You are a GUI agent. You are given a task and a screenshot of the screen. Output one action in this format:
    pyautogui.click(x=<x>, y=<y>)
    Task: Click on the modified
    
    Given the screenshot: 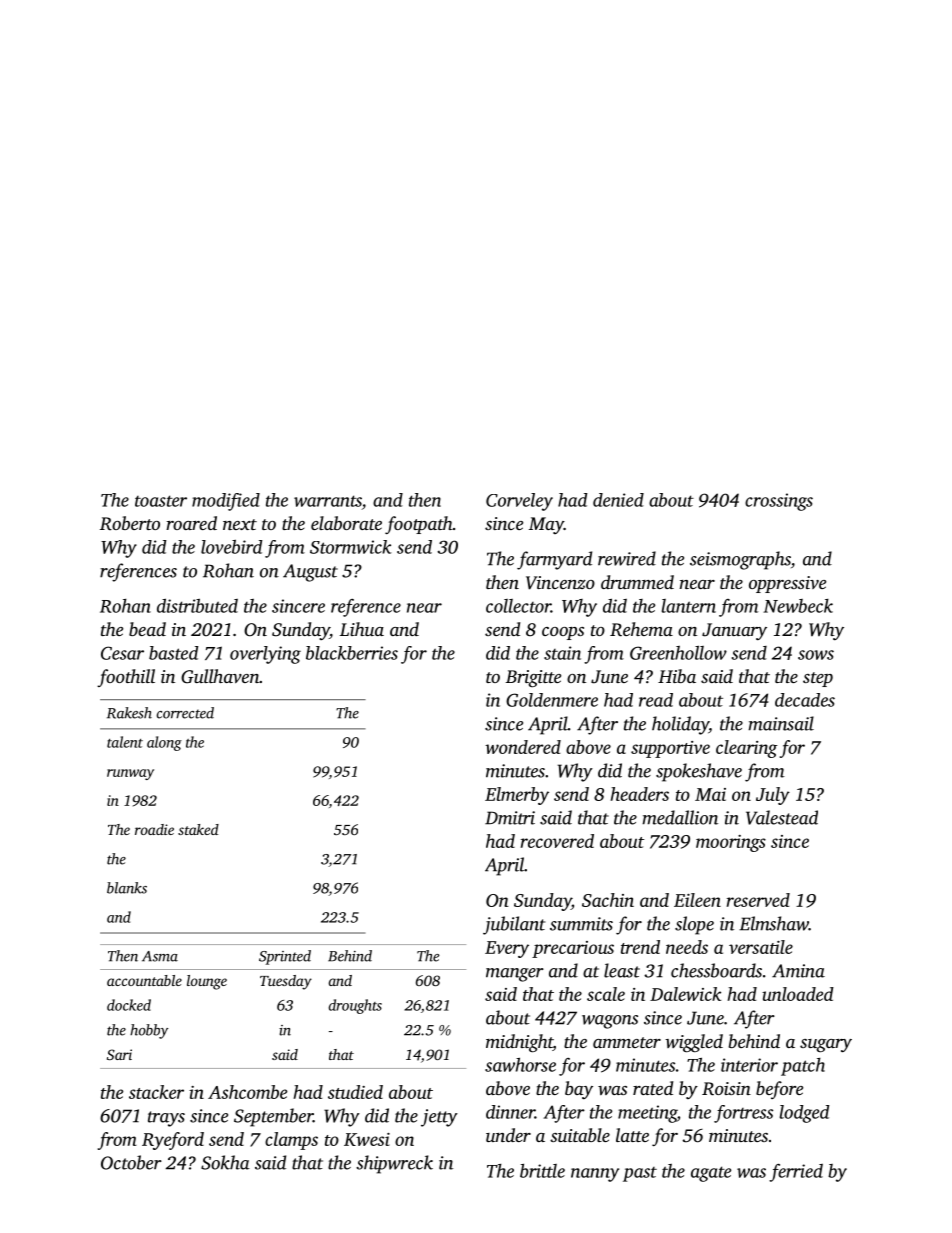 What is the action you would take?
    pyautogui.click(x=226, y=502)
